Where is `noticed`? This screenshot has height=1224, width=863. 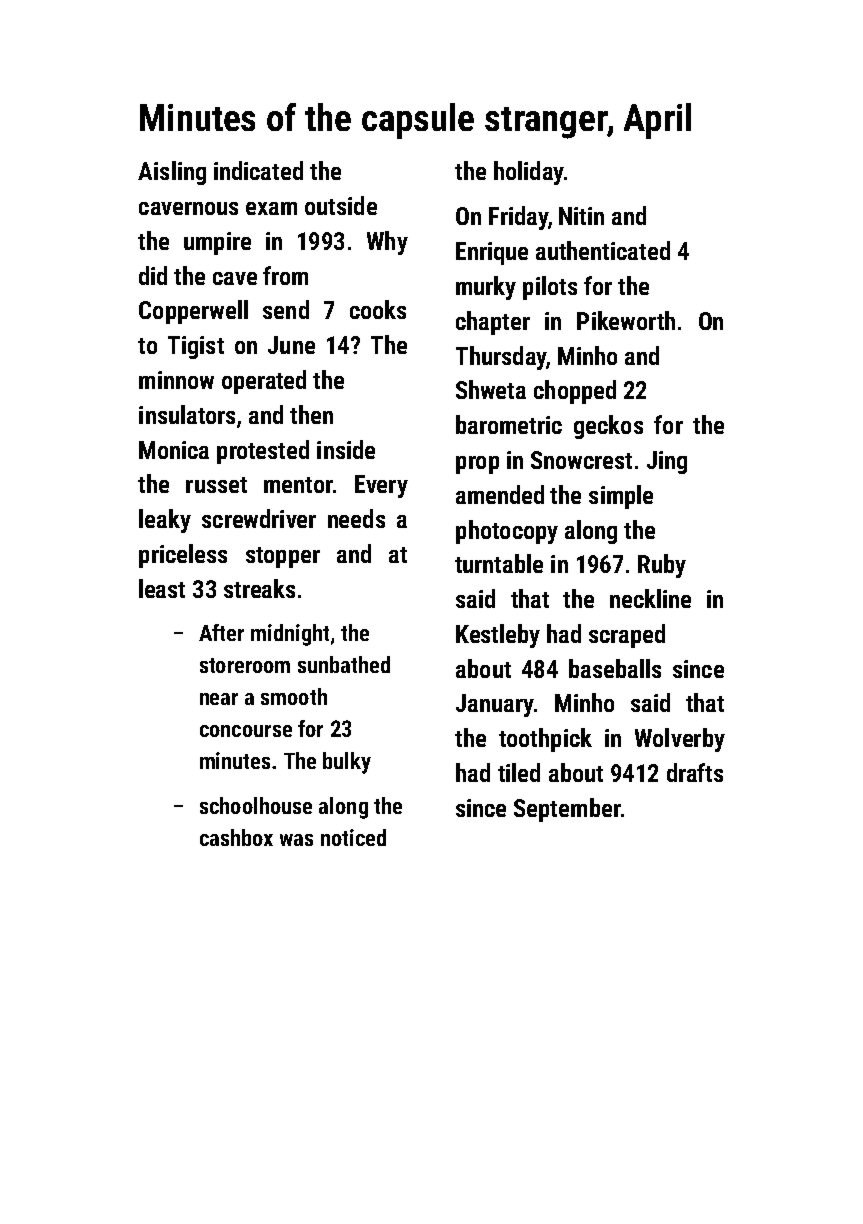 noticed is located at coordinates (353, 837).
